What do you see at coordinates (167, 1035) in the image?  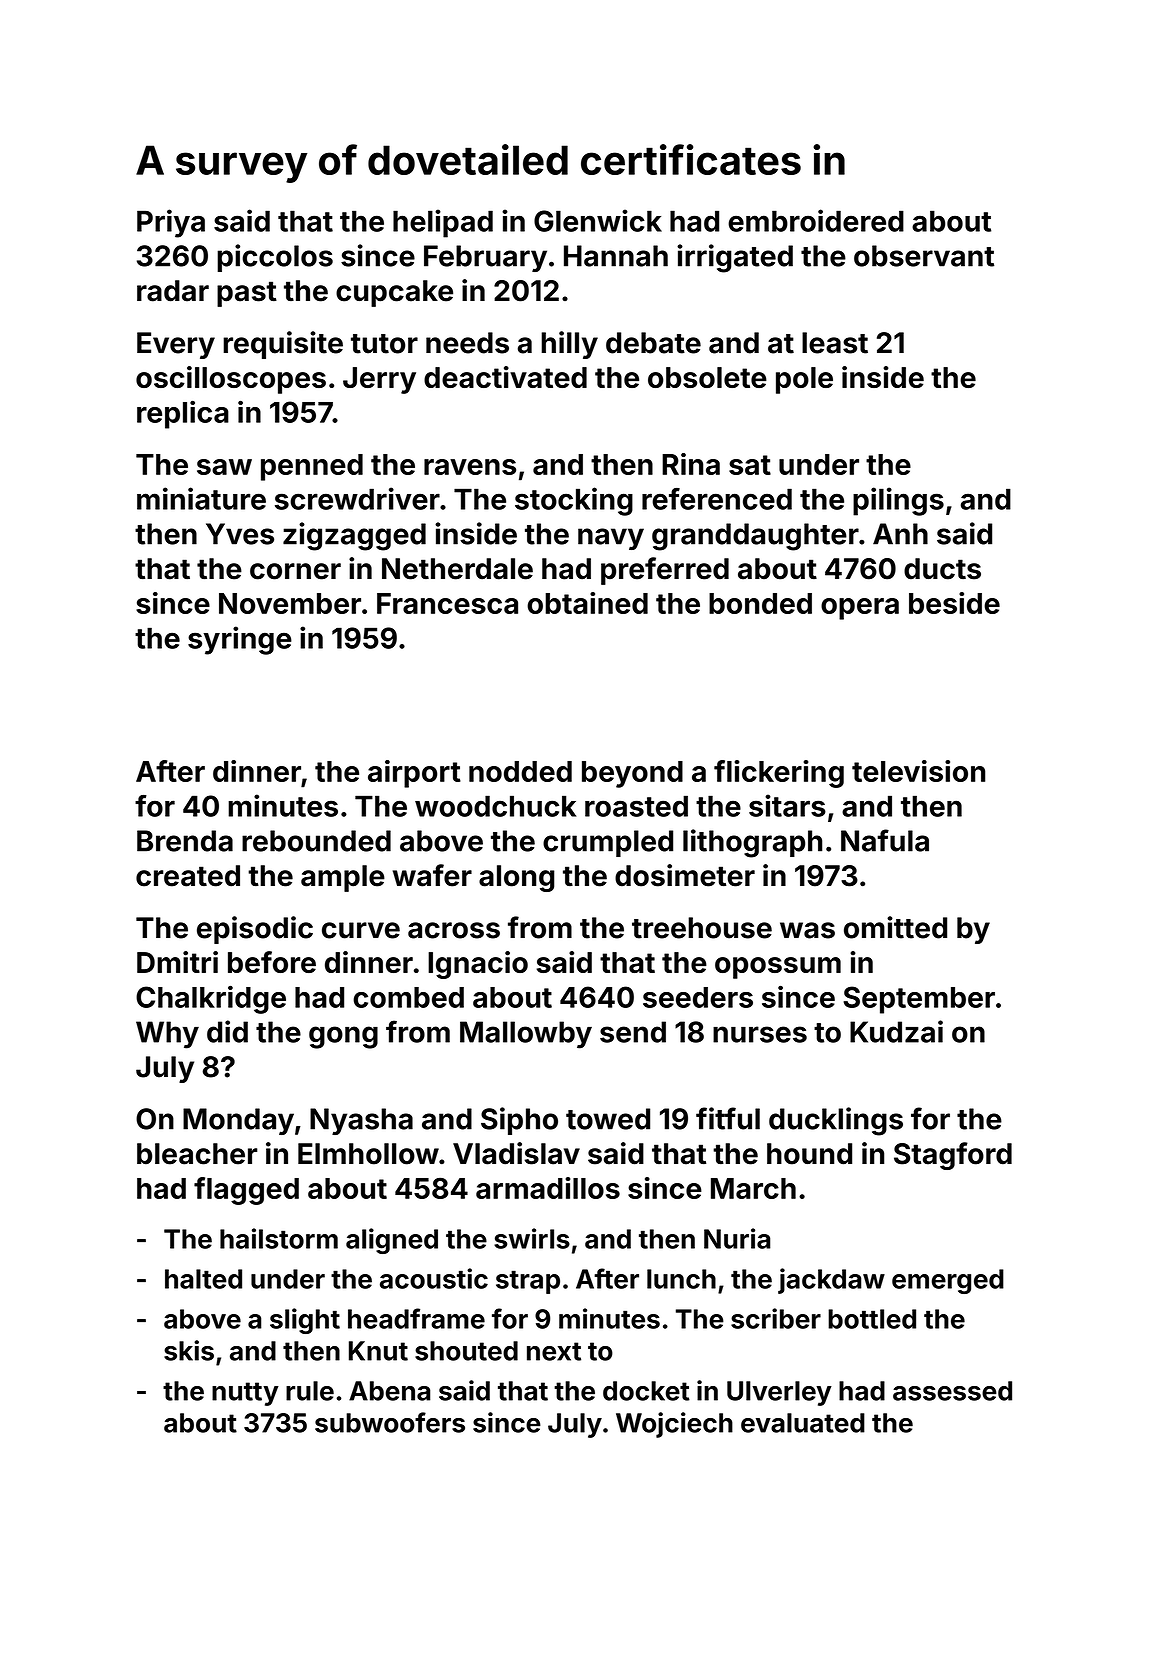 I see `Why` at bounding box center [167, 1035].
